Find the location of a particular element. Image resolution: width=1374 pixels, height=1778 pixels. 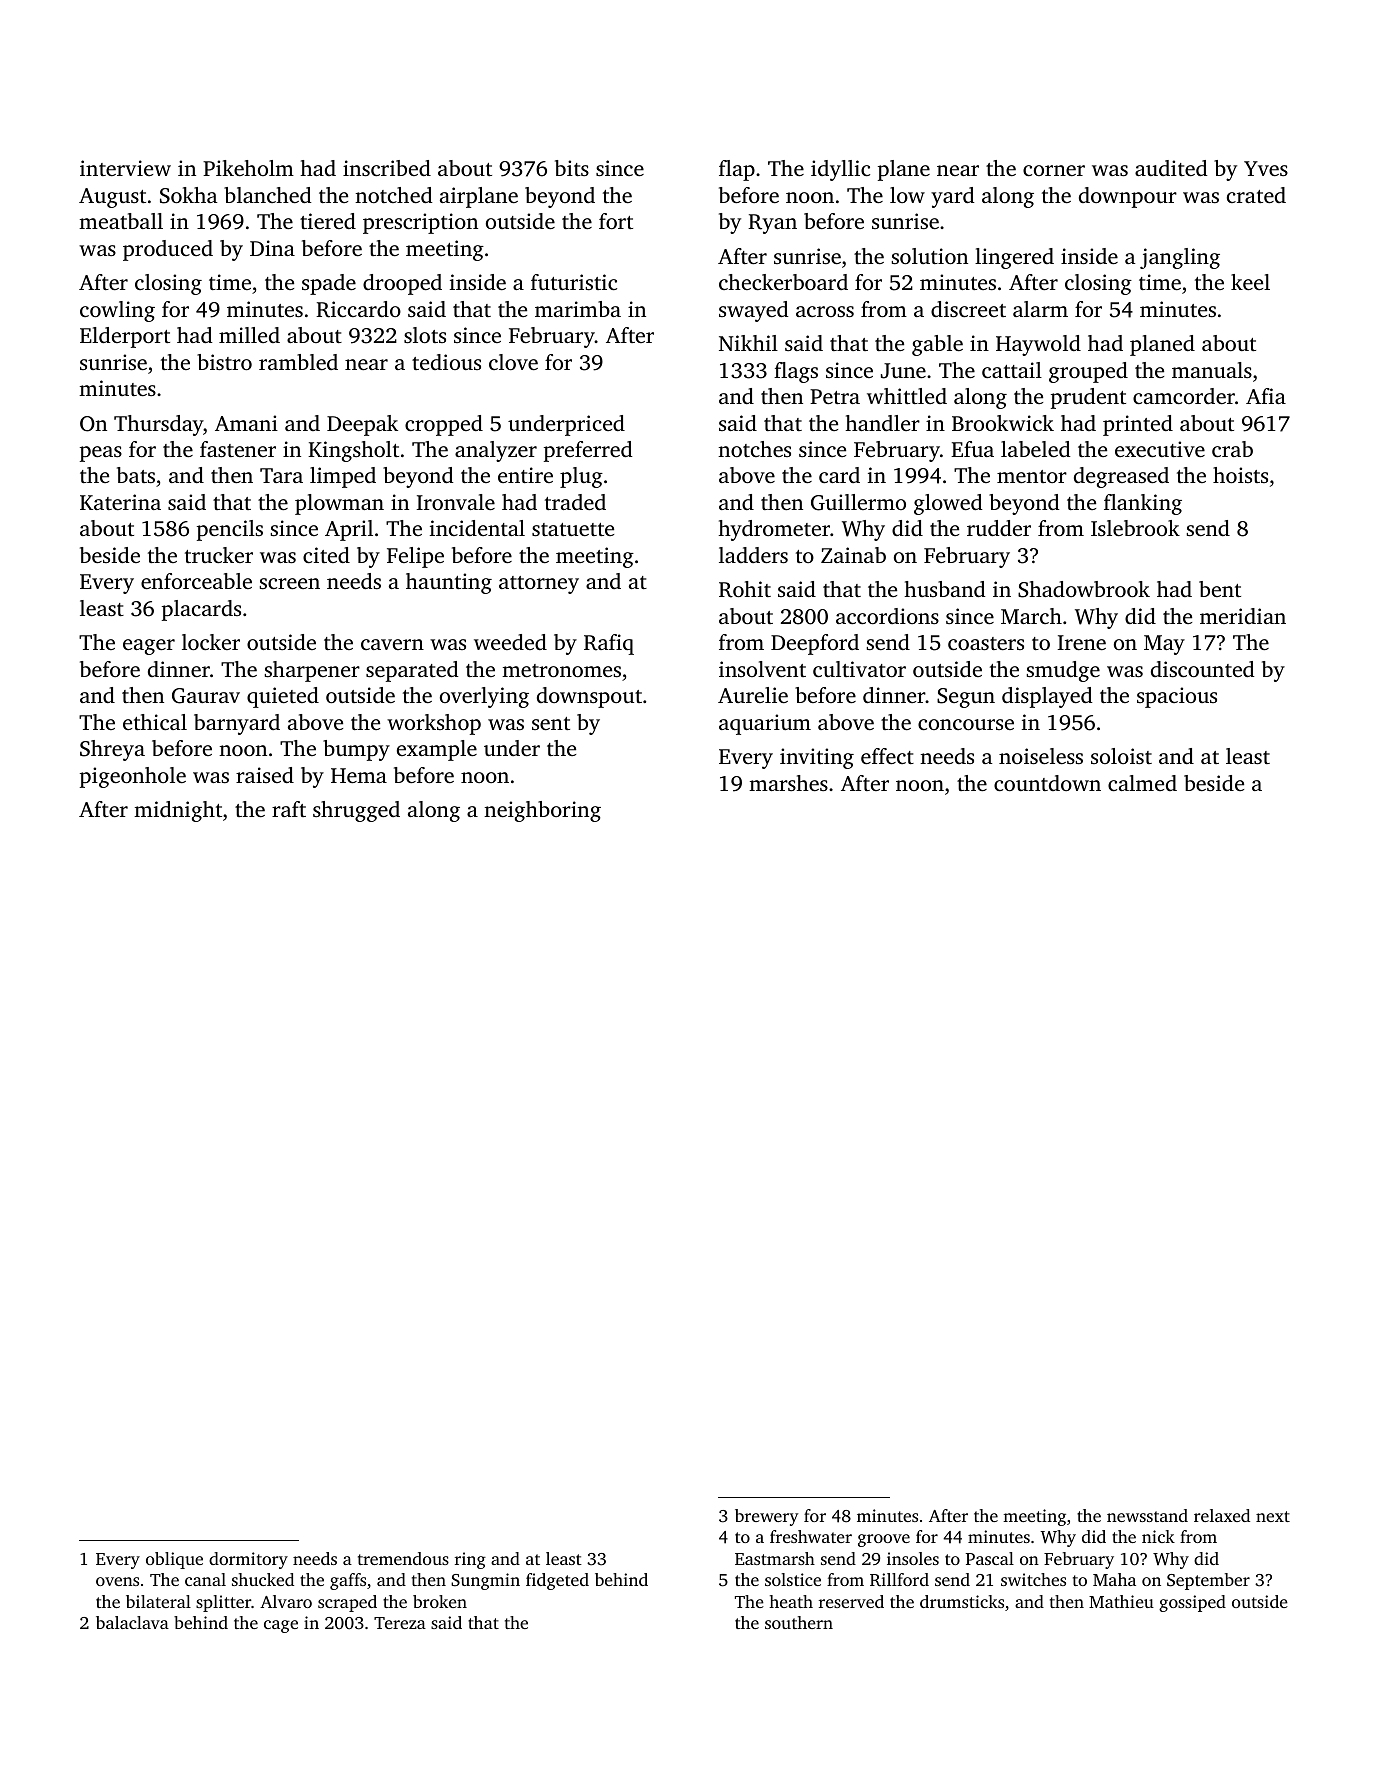

midnight is located at coordinates (178, 811).
